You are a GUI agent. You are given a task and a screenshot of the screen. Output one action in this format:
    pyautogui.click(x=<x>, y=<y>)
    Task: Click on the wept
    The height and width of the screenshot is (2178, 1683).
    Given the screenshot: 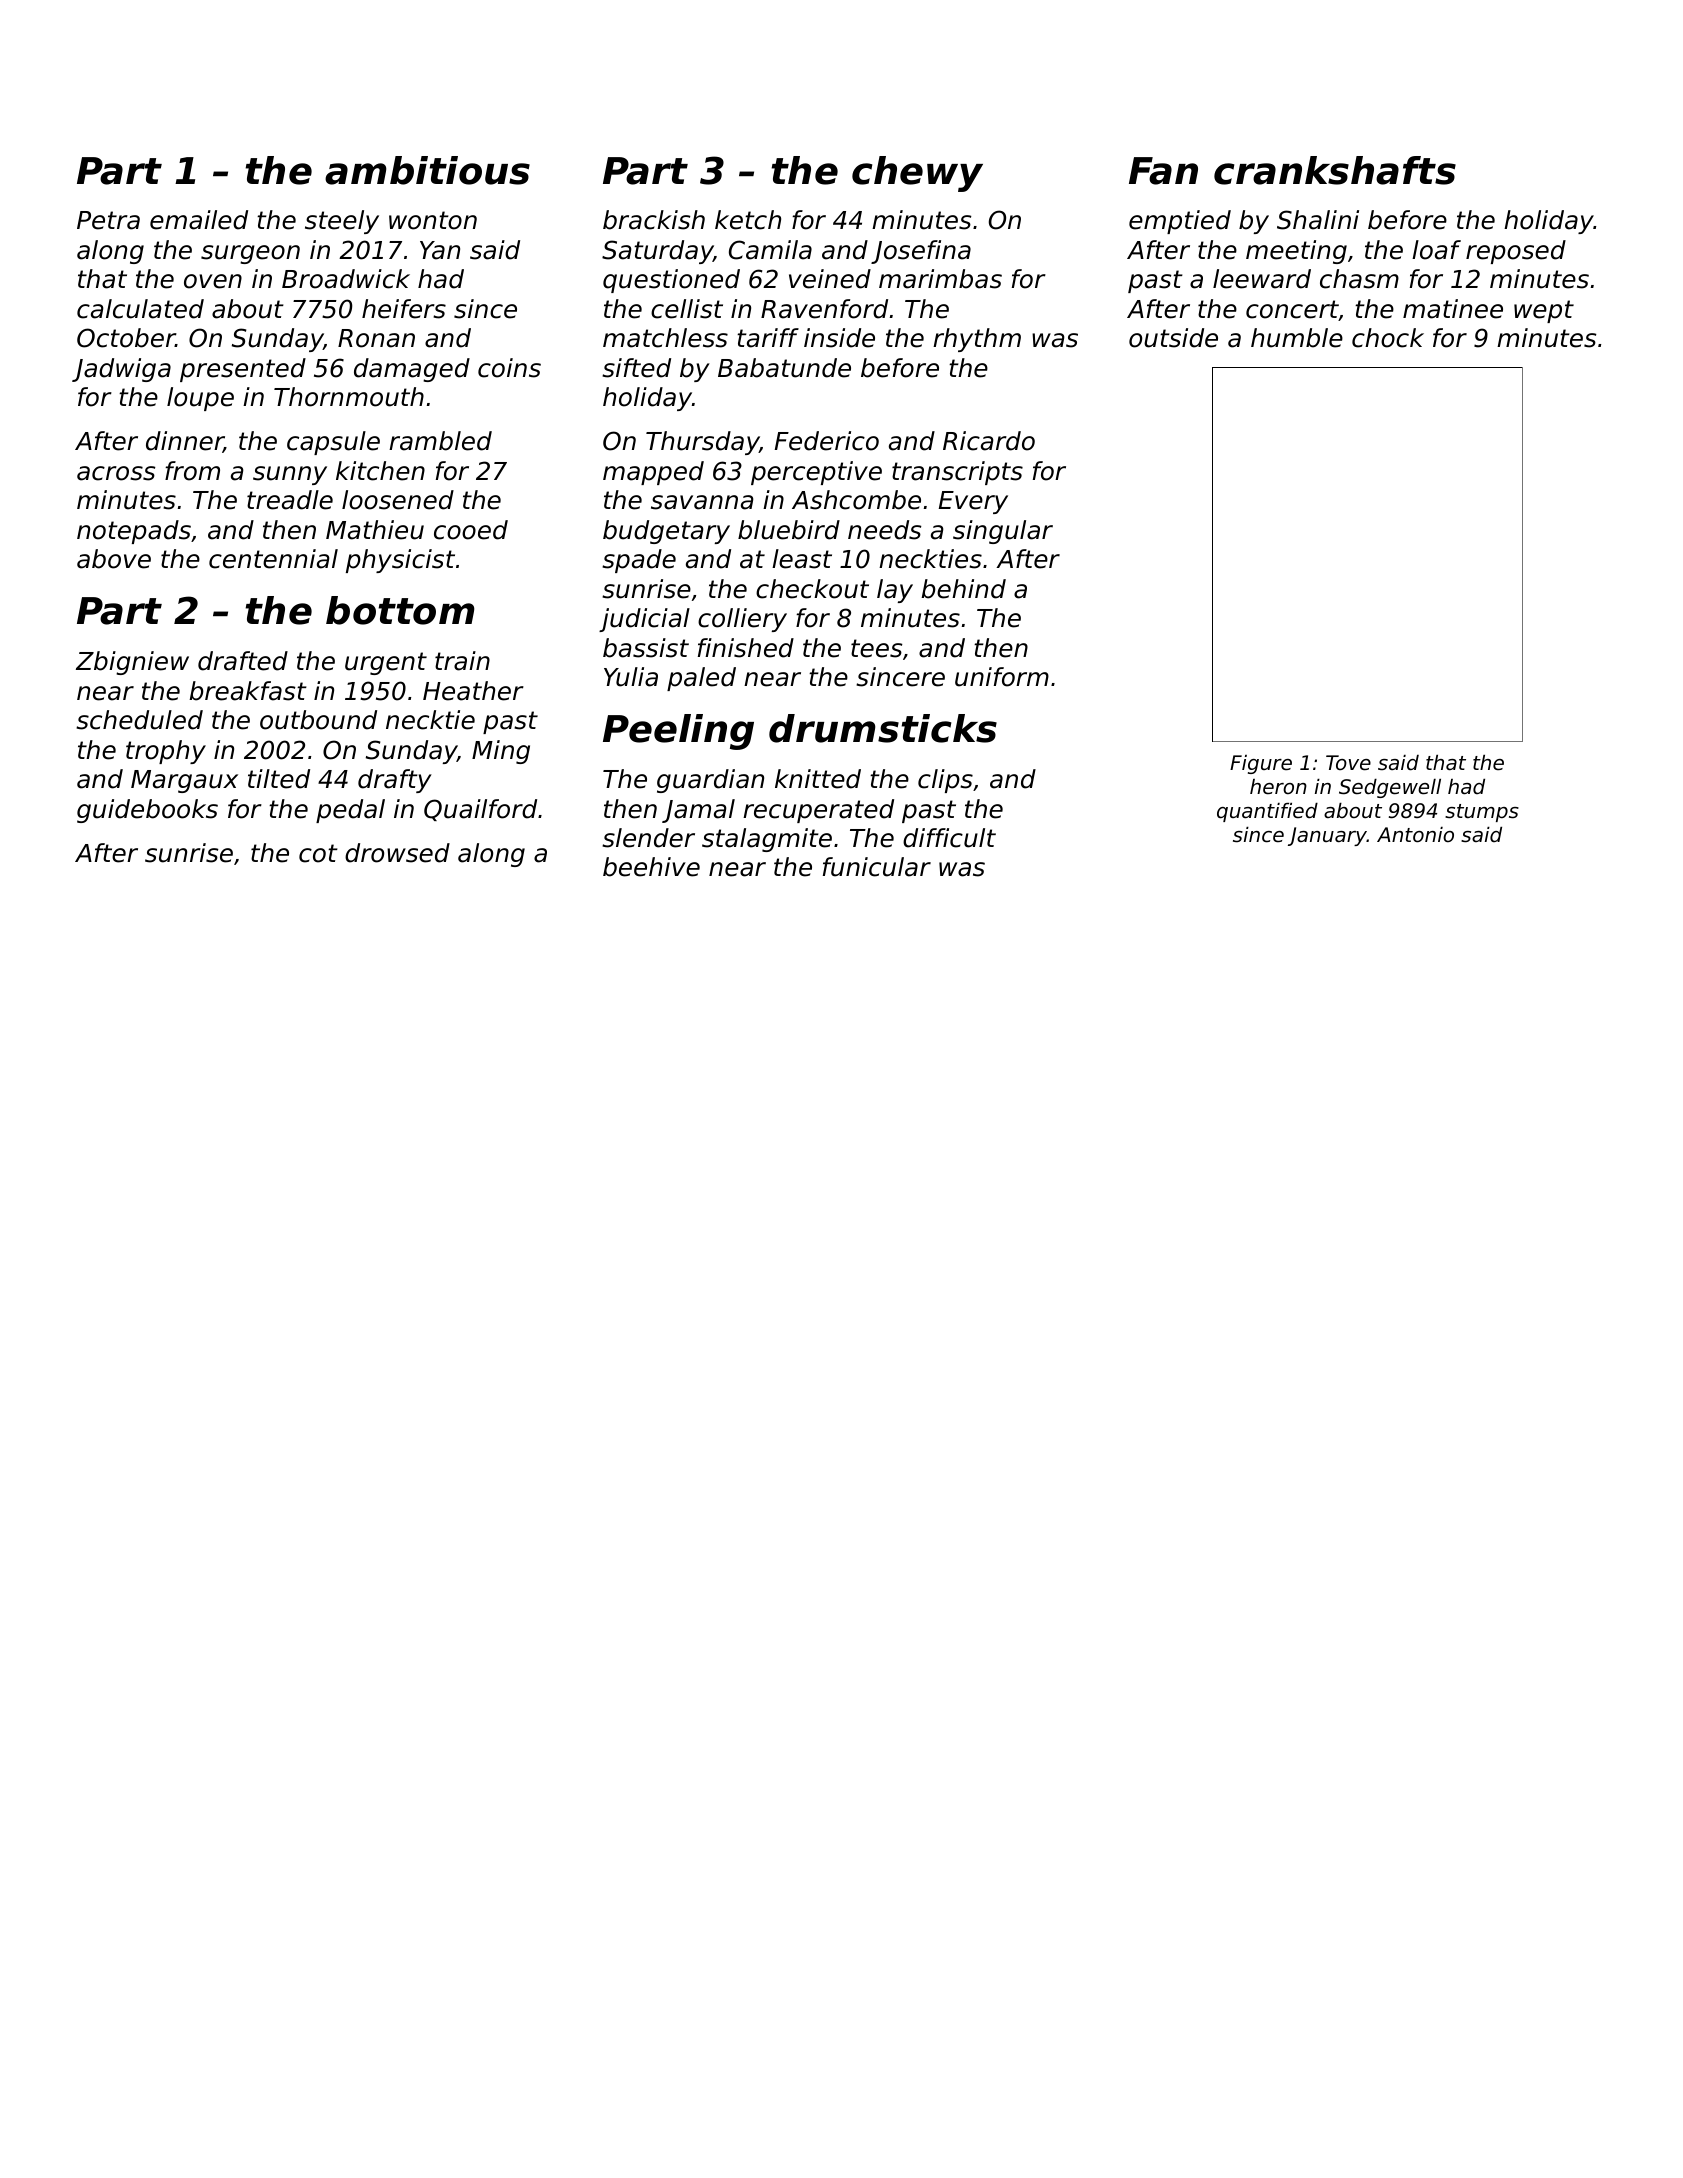 What is the action you would take?
    pyautogui.click(x=1544, y=311)
